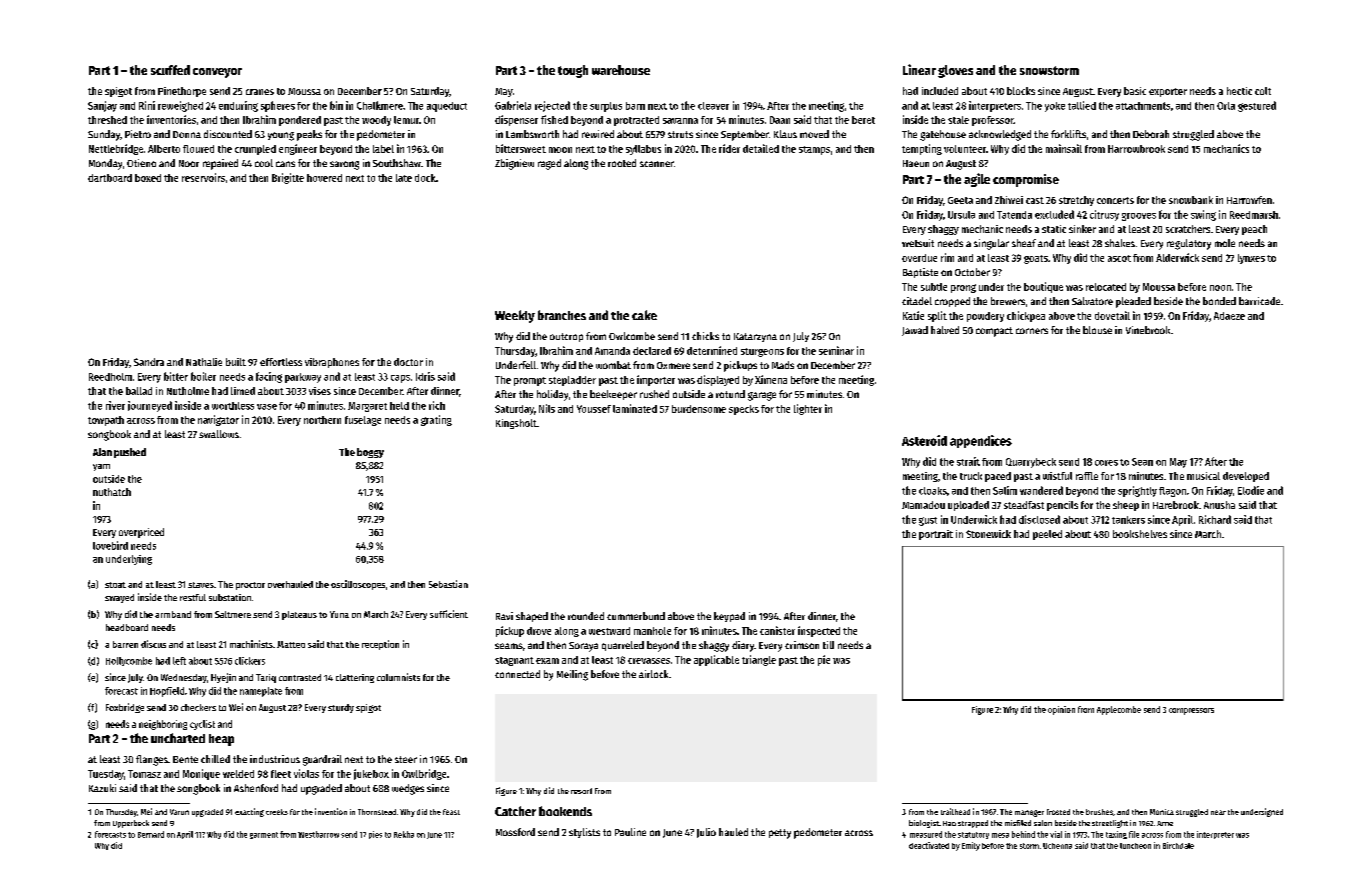 This screenshot has height=887, width=1372. I want to click on flanges, so click(152, 760).
